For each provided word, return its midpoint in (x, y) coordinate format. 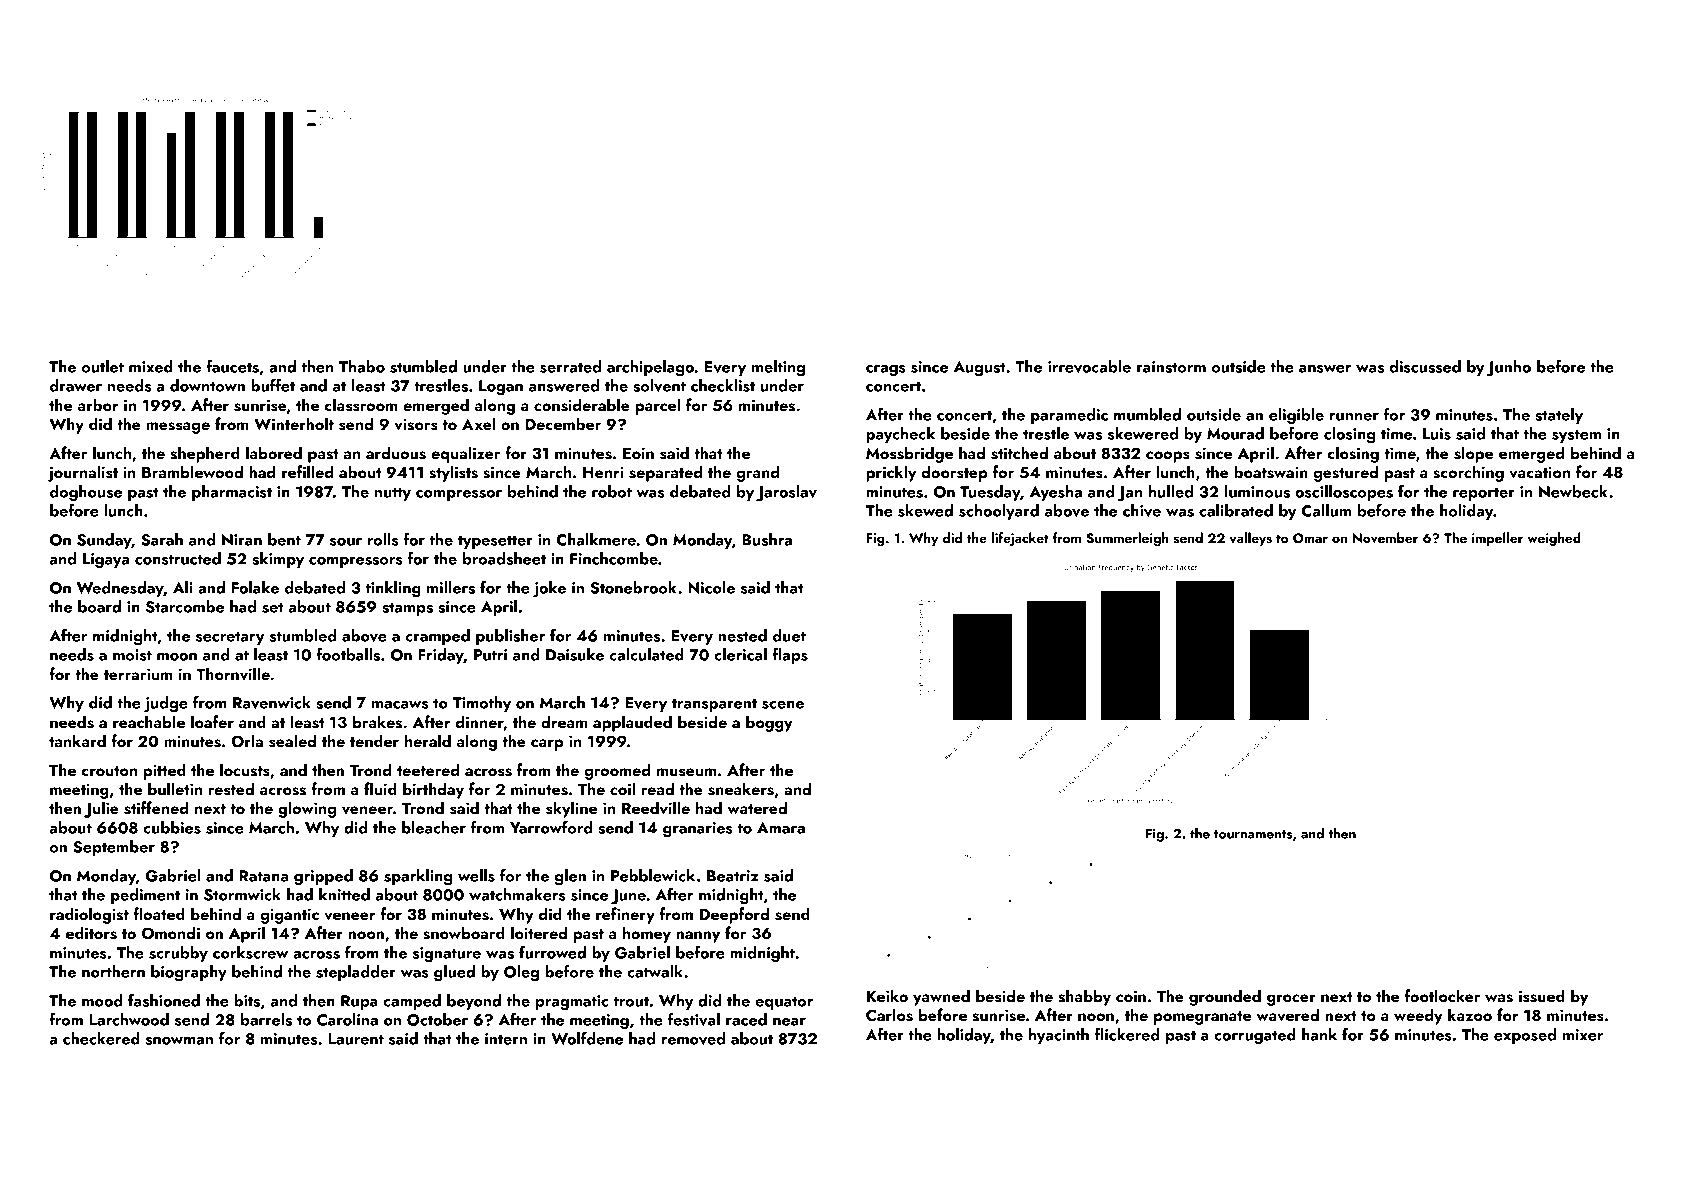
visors (416, 424)
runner (1354, 417)
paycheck (900, 435)
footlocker (1442, 995)
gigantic (289, 916)
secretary (230, 638)
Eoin (638, 453)
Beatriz (733, 876)
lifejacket (1020, 539)
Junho (1509, 368)
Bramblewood (192, 471)
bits (247, 1000)
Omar (1310, 538)
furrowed (552, 952)
